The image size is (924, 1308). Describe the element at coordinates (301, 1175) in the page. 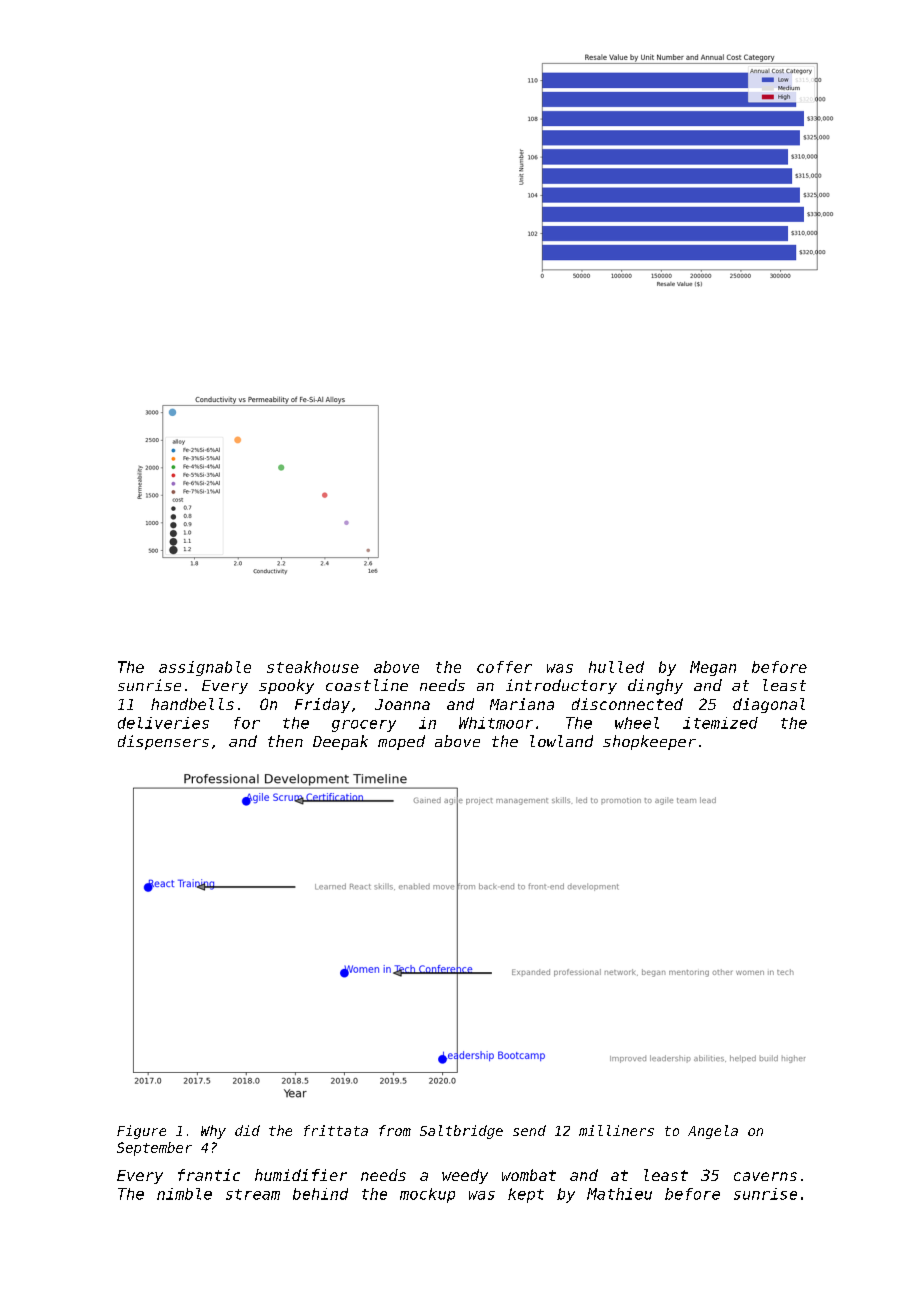

I see `humidifier` at that location.
